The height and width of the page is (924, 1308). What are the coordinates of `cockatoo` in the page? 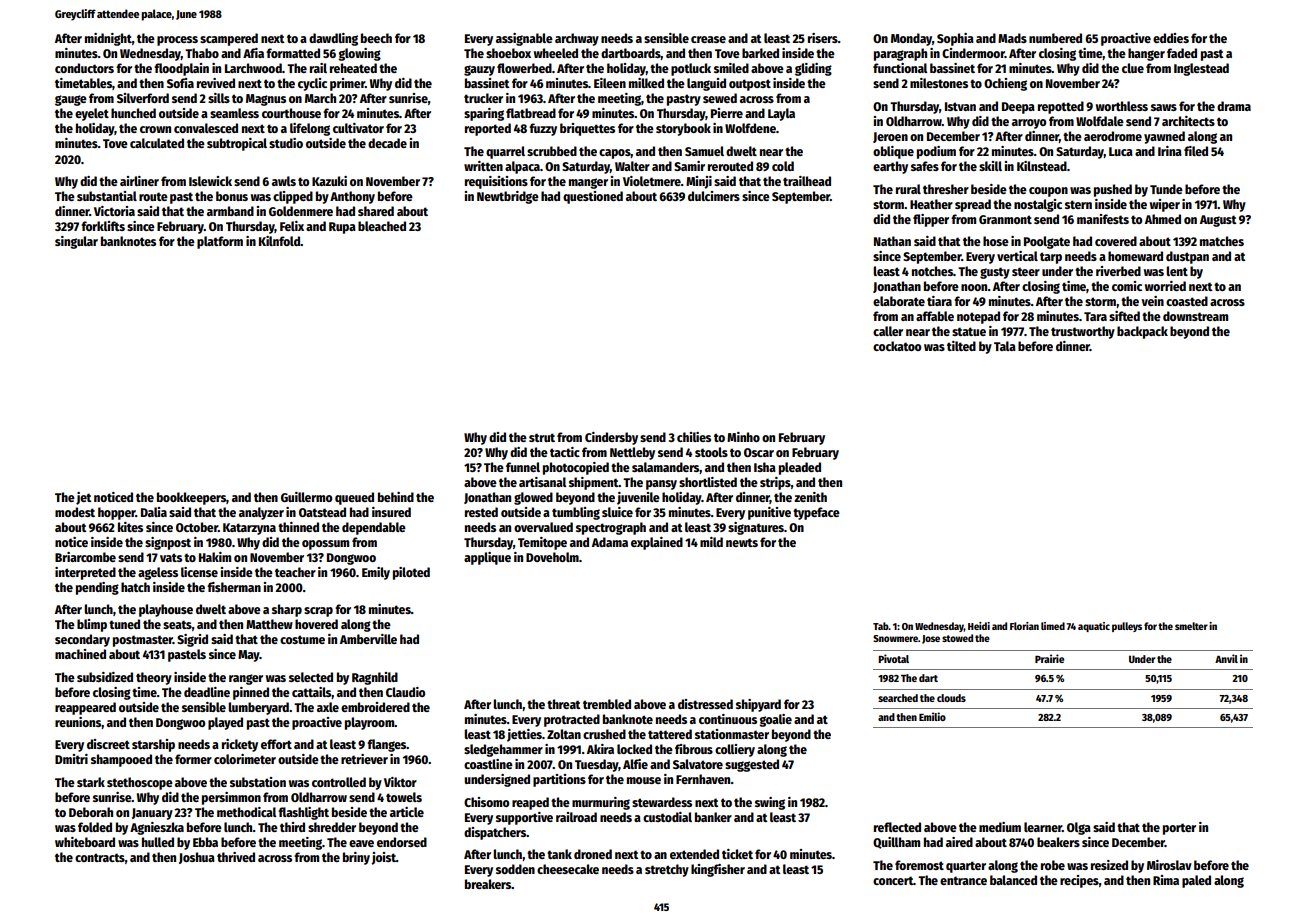 It's located at (897, 346).
